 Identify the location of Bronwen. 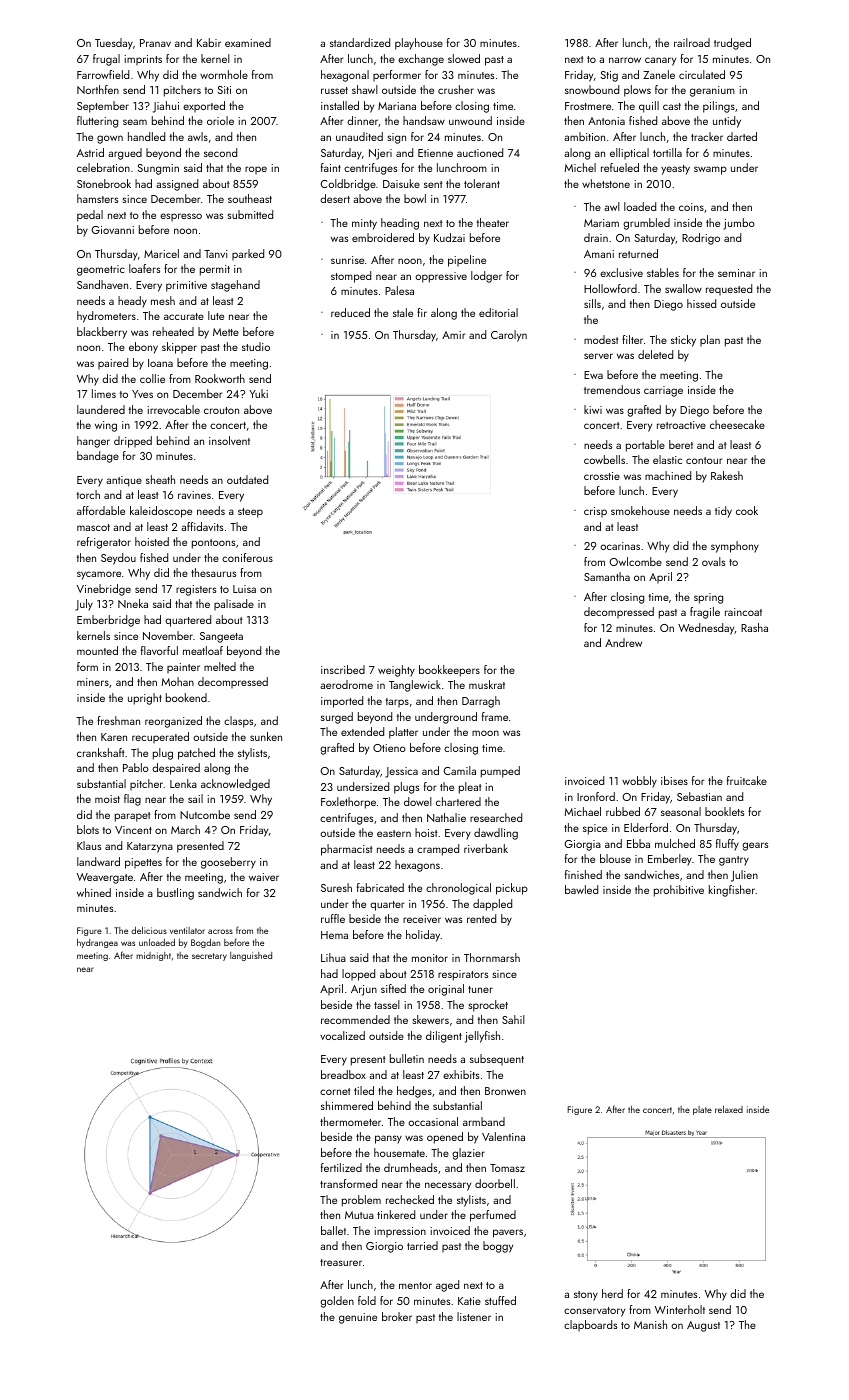
(505, 1091).
